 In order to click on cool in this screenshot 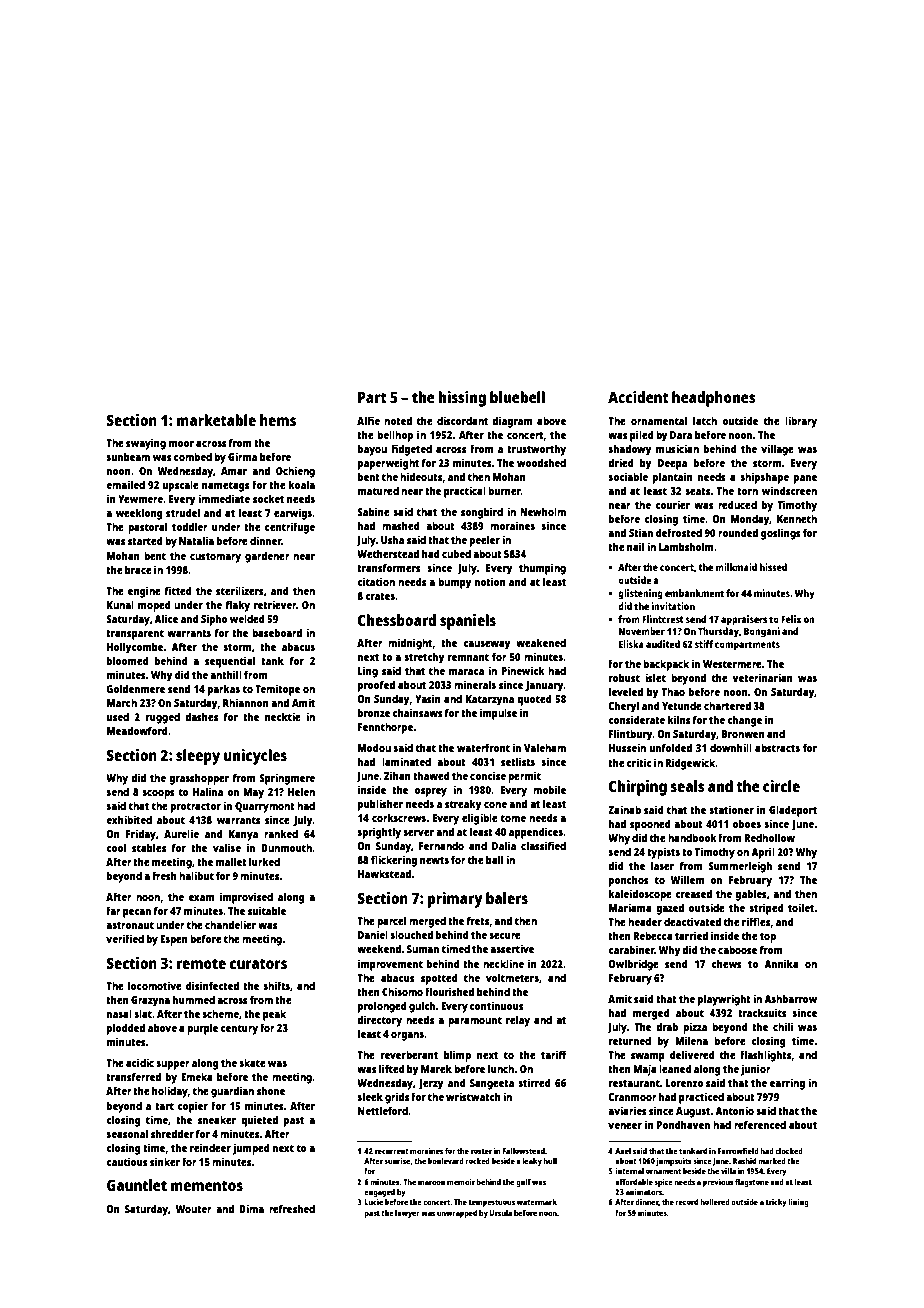, I will do `click(116, 847)`.
